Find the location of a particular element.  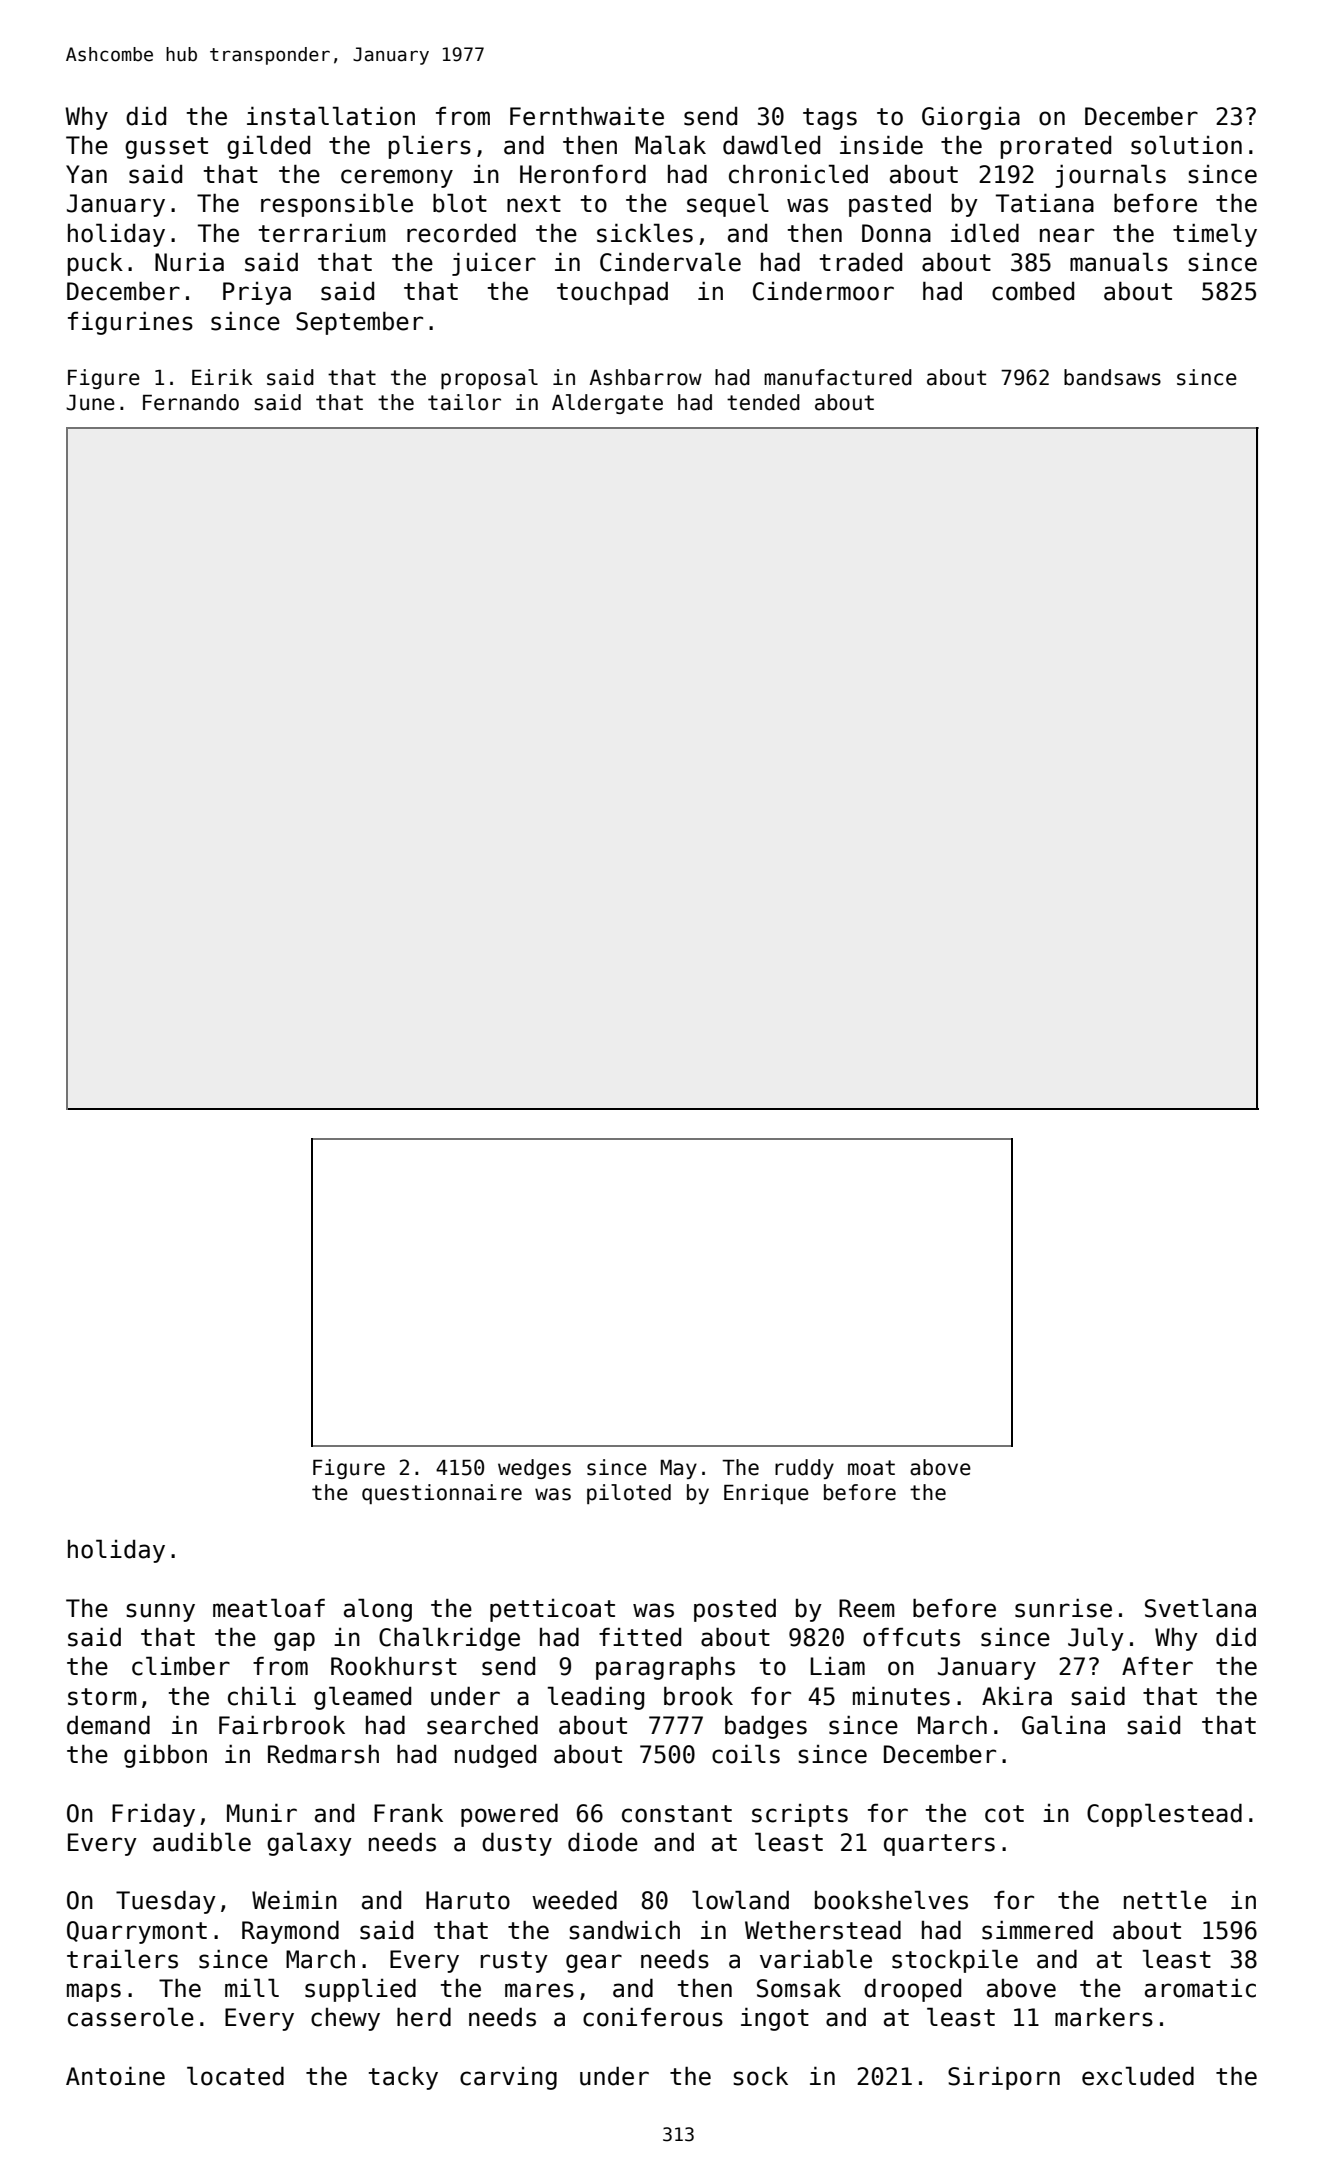

Fernthwaite is located at coordinates (587, 116).
